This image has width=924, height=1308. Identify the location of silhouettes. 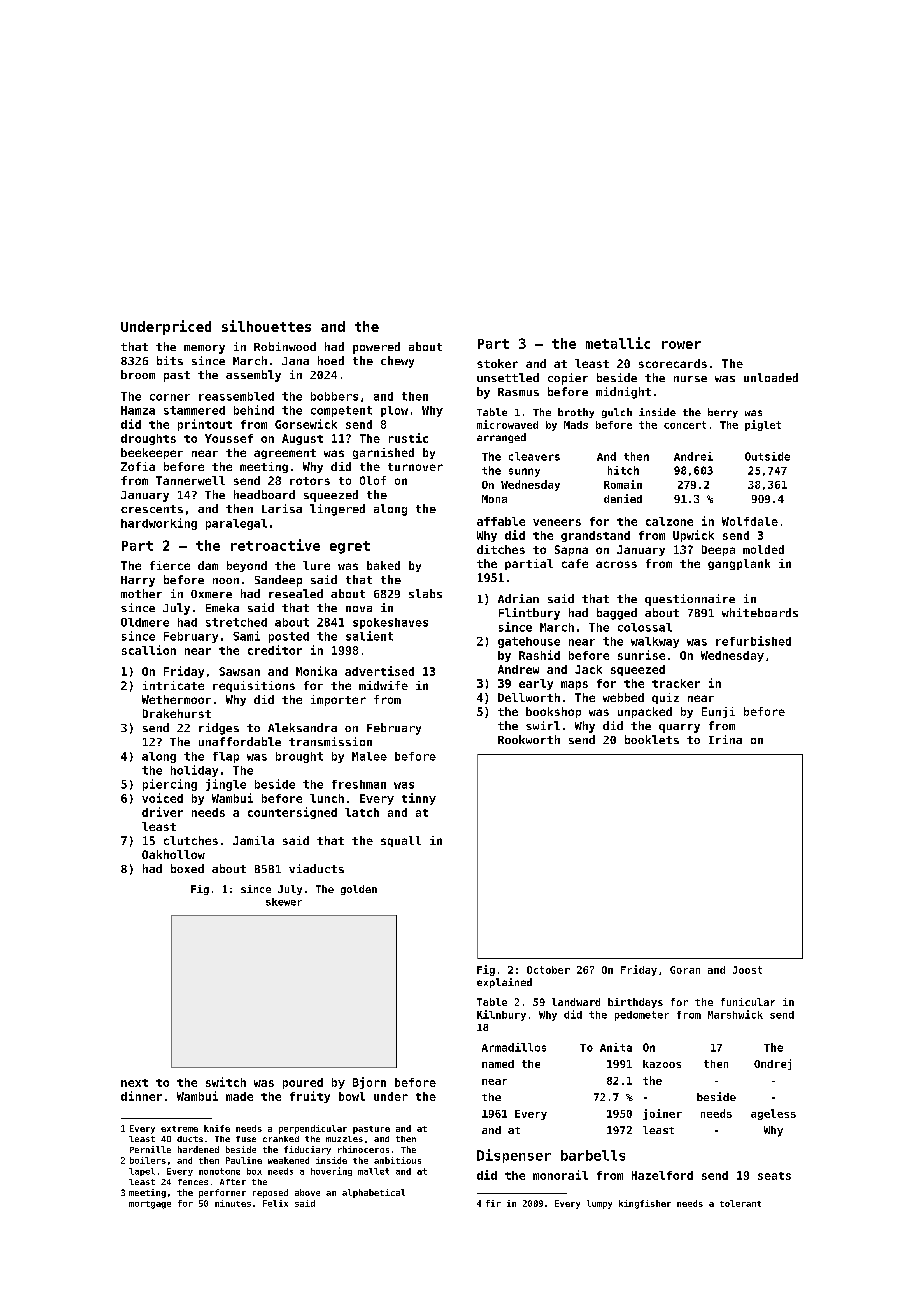
(266, 326).
